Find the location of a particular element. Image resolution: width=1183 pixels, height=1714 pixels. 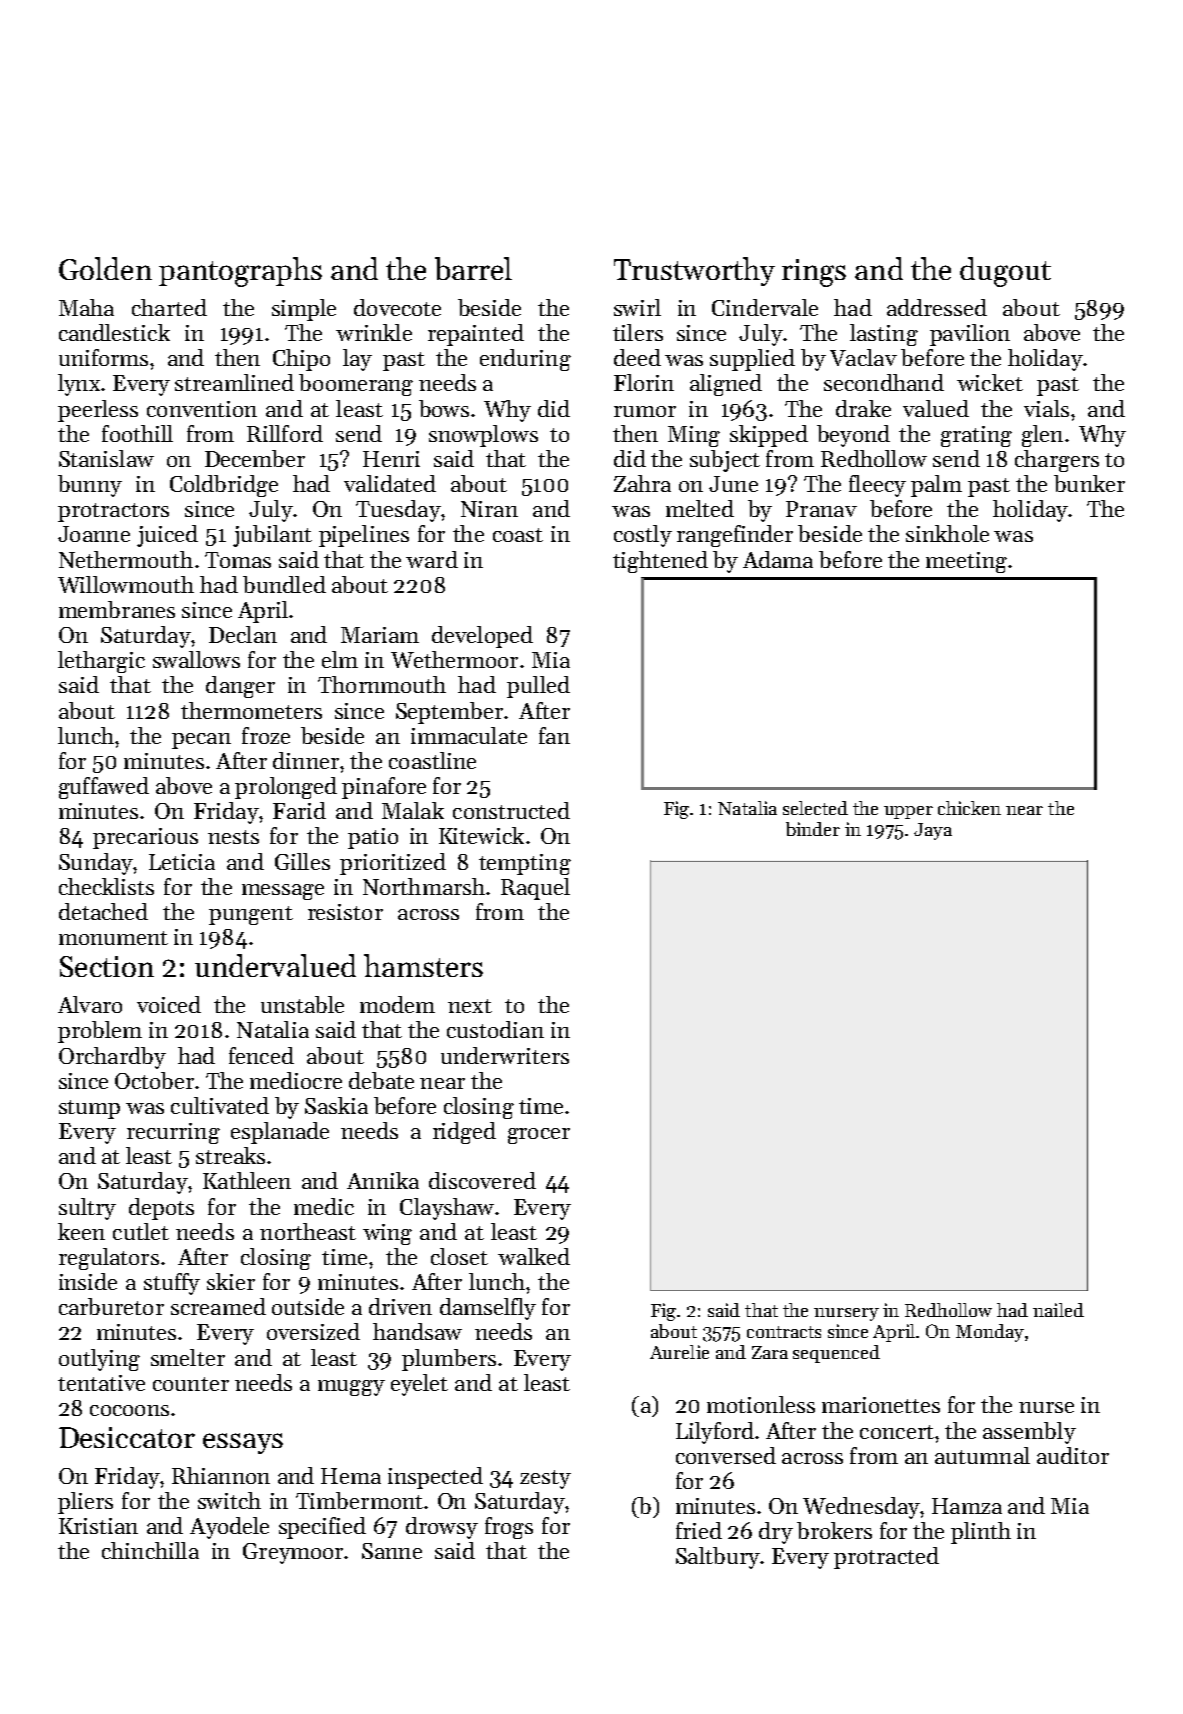

Rhiannon is located at coordinates (221, 1475).
